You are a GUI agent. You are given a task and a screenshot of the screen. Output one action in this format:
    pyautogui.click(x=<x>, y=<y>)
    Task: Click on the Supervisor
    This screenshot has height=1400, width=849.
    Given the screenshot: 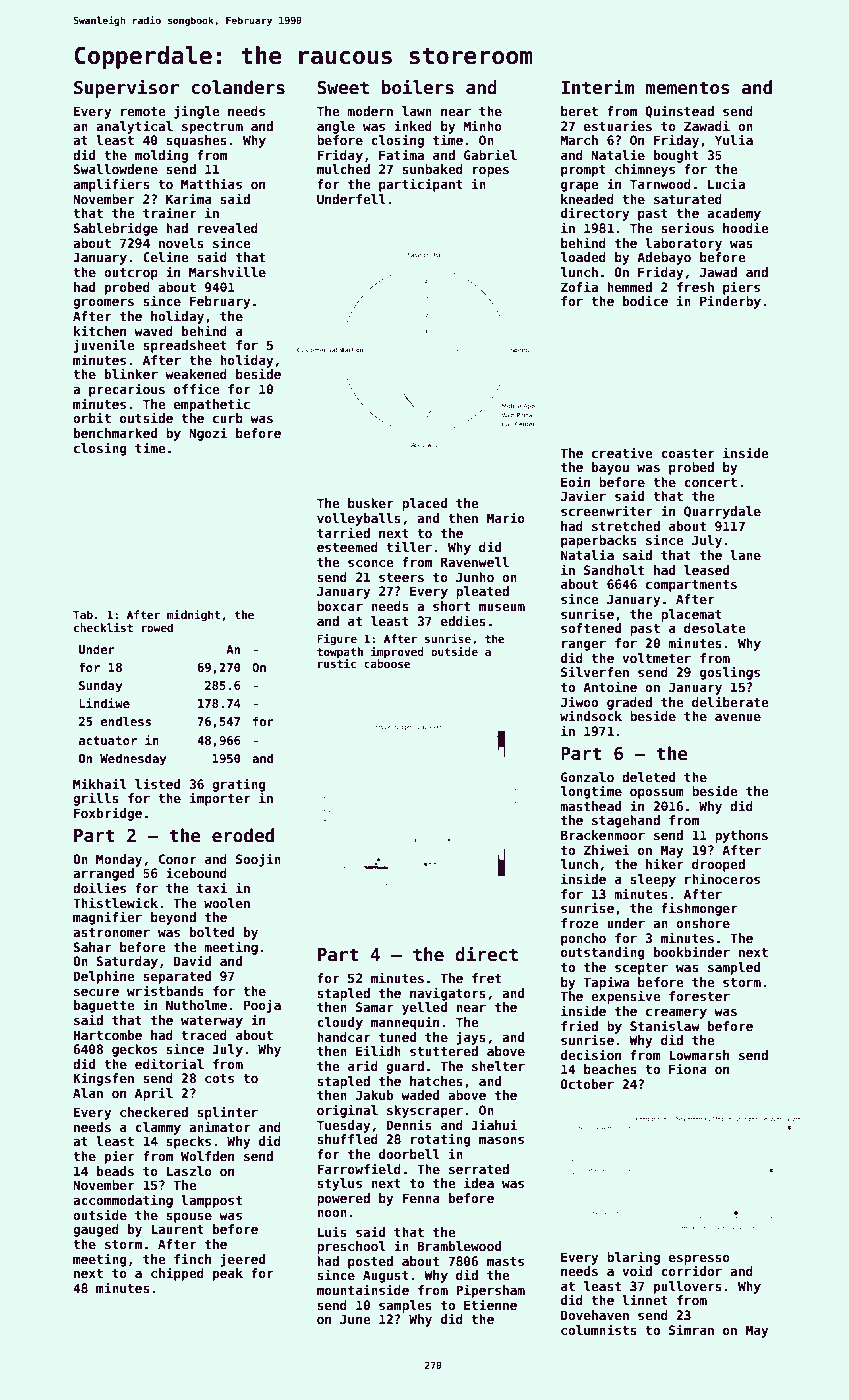 What is the action you would take?
    pyautogui.click(x=126, y=88)
